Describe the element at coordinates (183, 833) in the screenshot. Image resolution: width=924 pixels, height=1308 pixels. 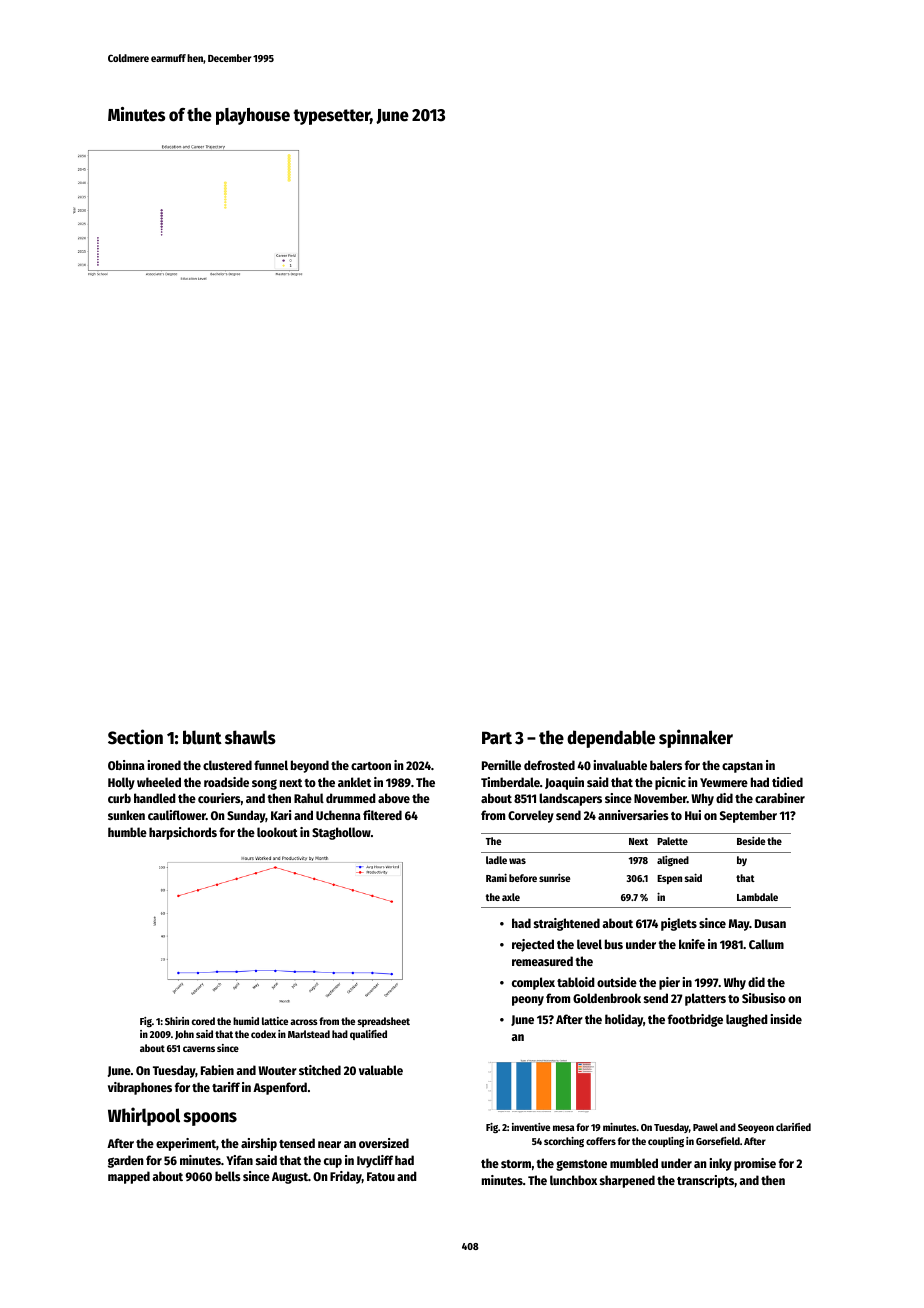
I see `harpsichords` at that location.
